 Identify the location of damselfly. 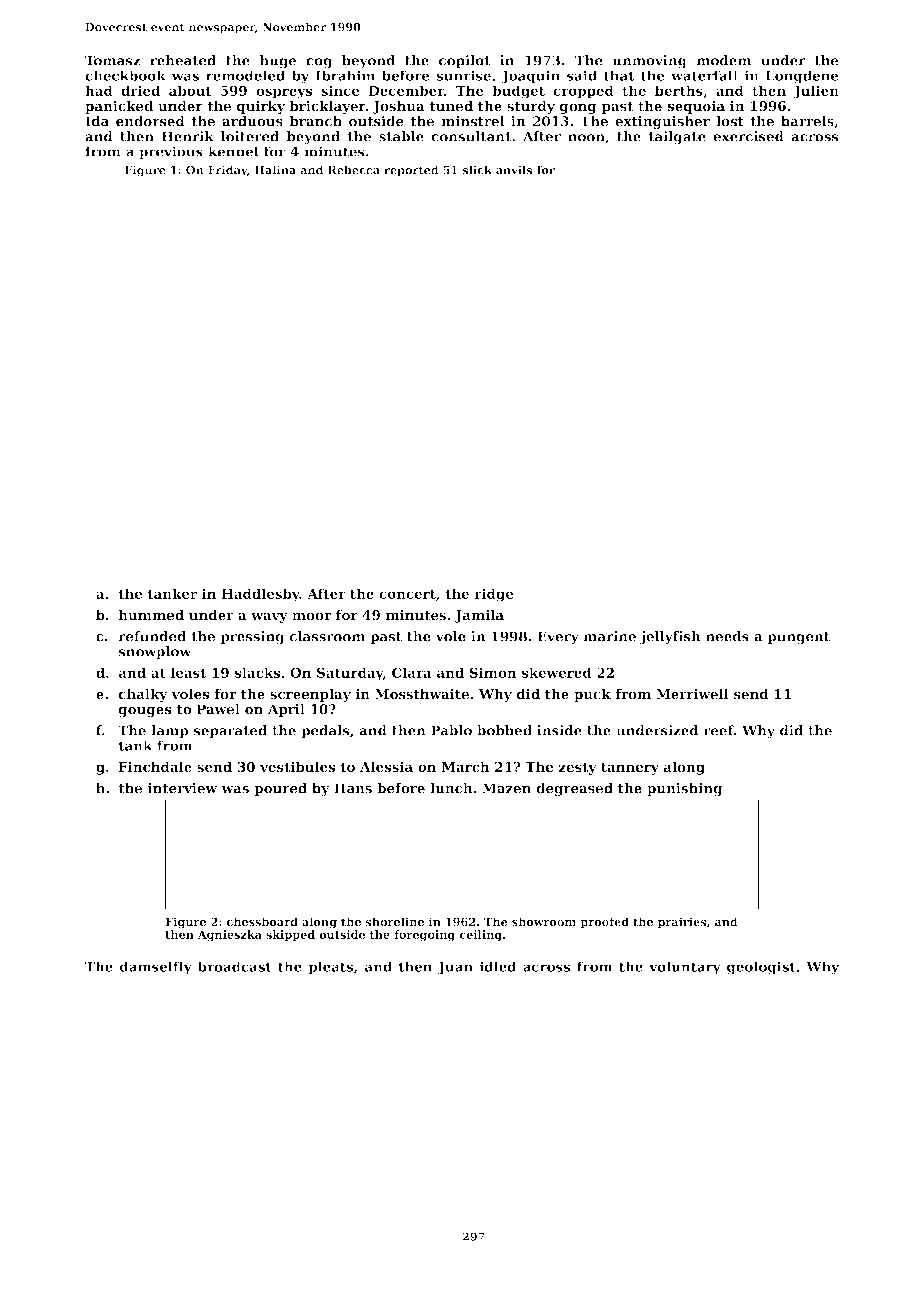
(156, 968).
